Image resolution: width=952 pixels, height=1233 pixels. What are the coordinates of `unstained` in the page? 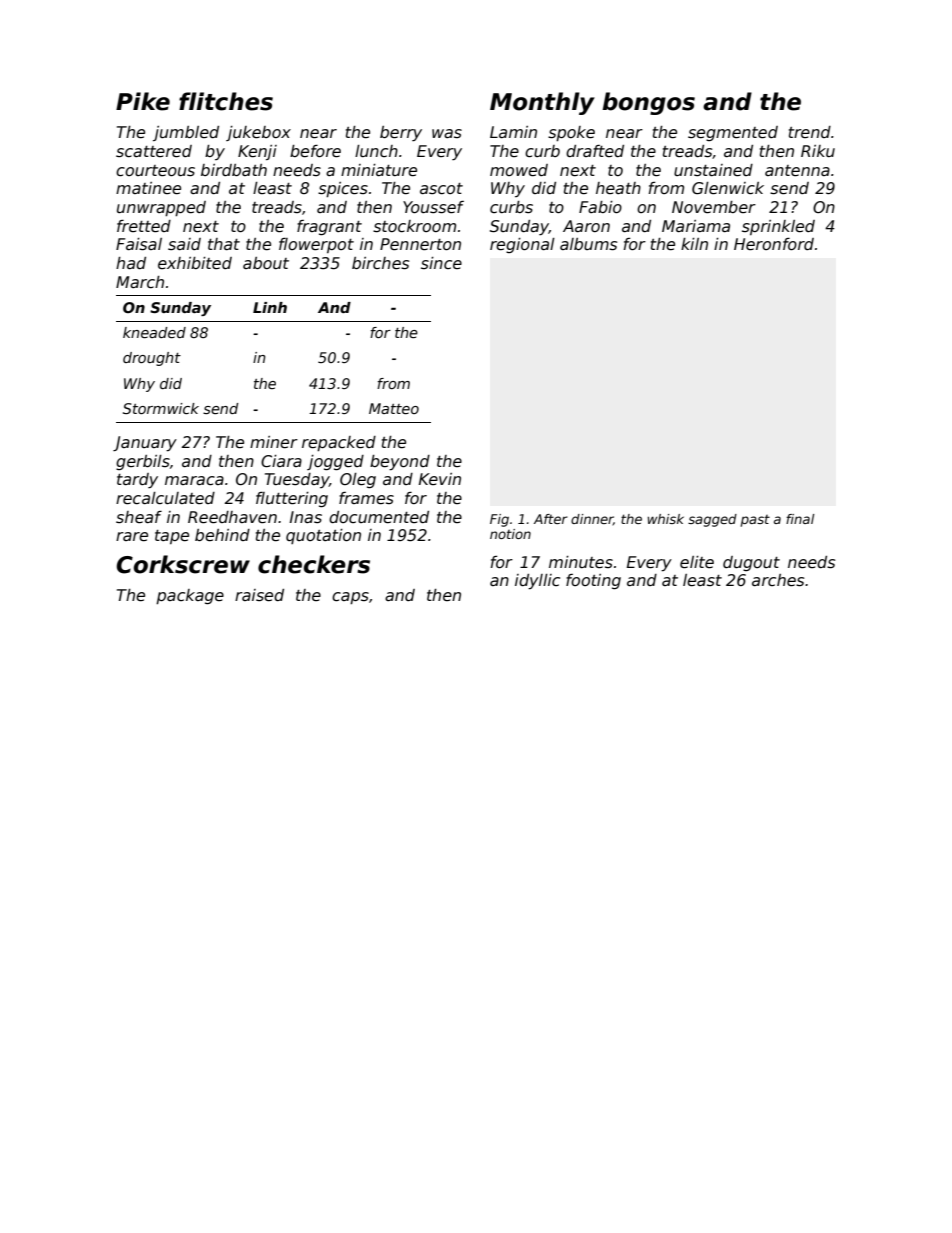 It's located at (713, 170).
